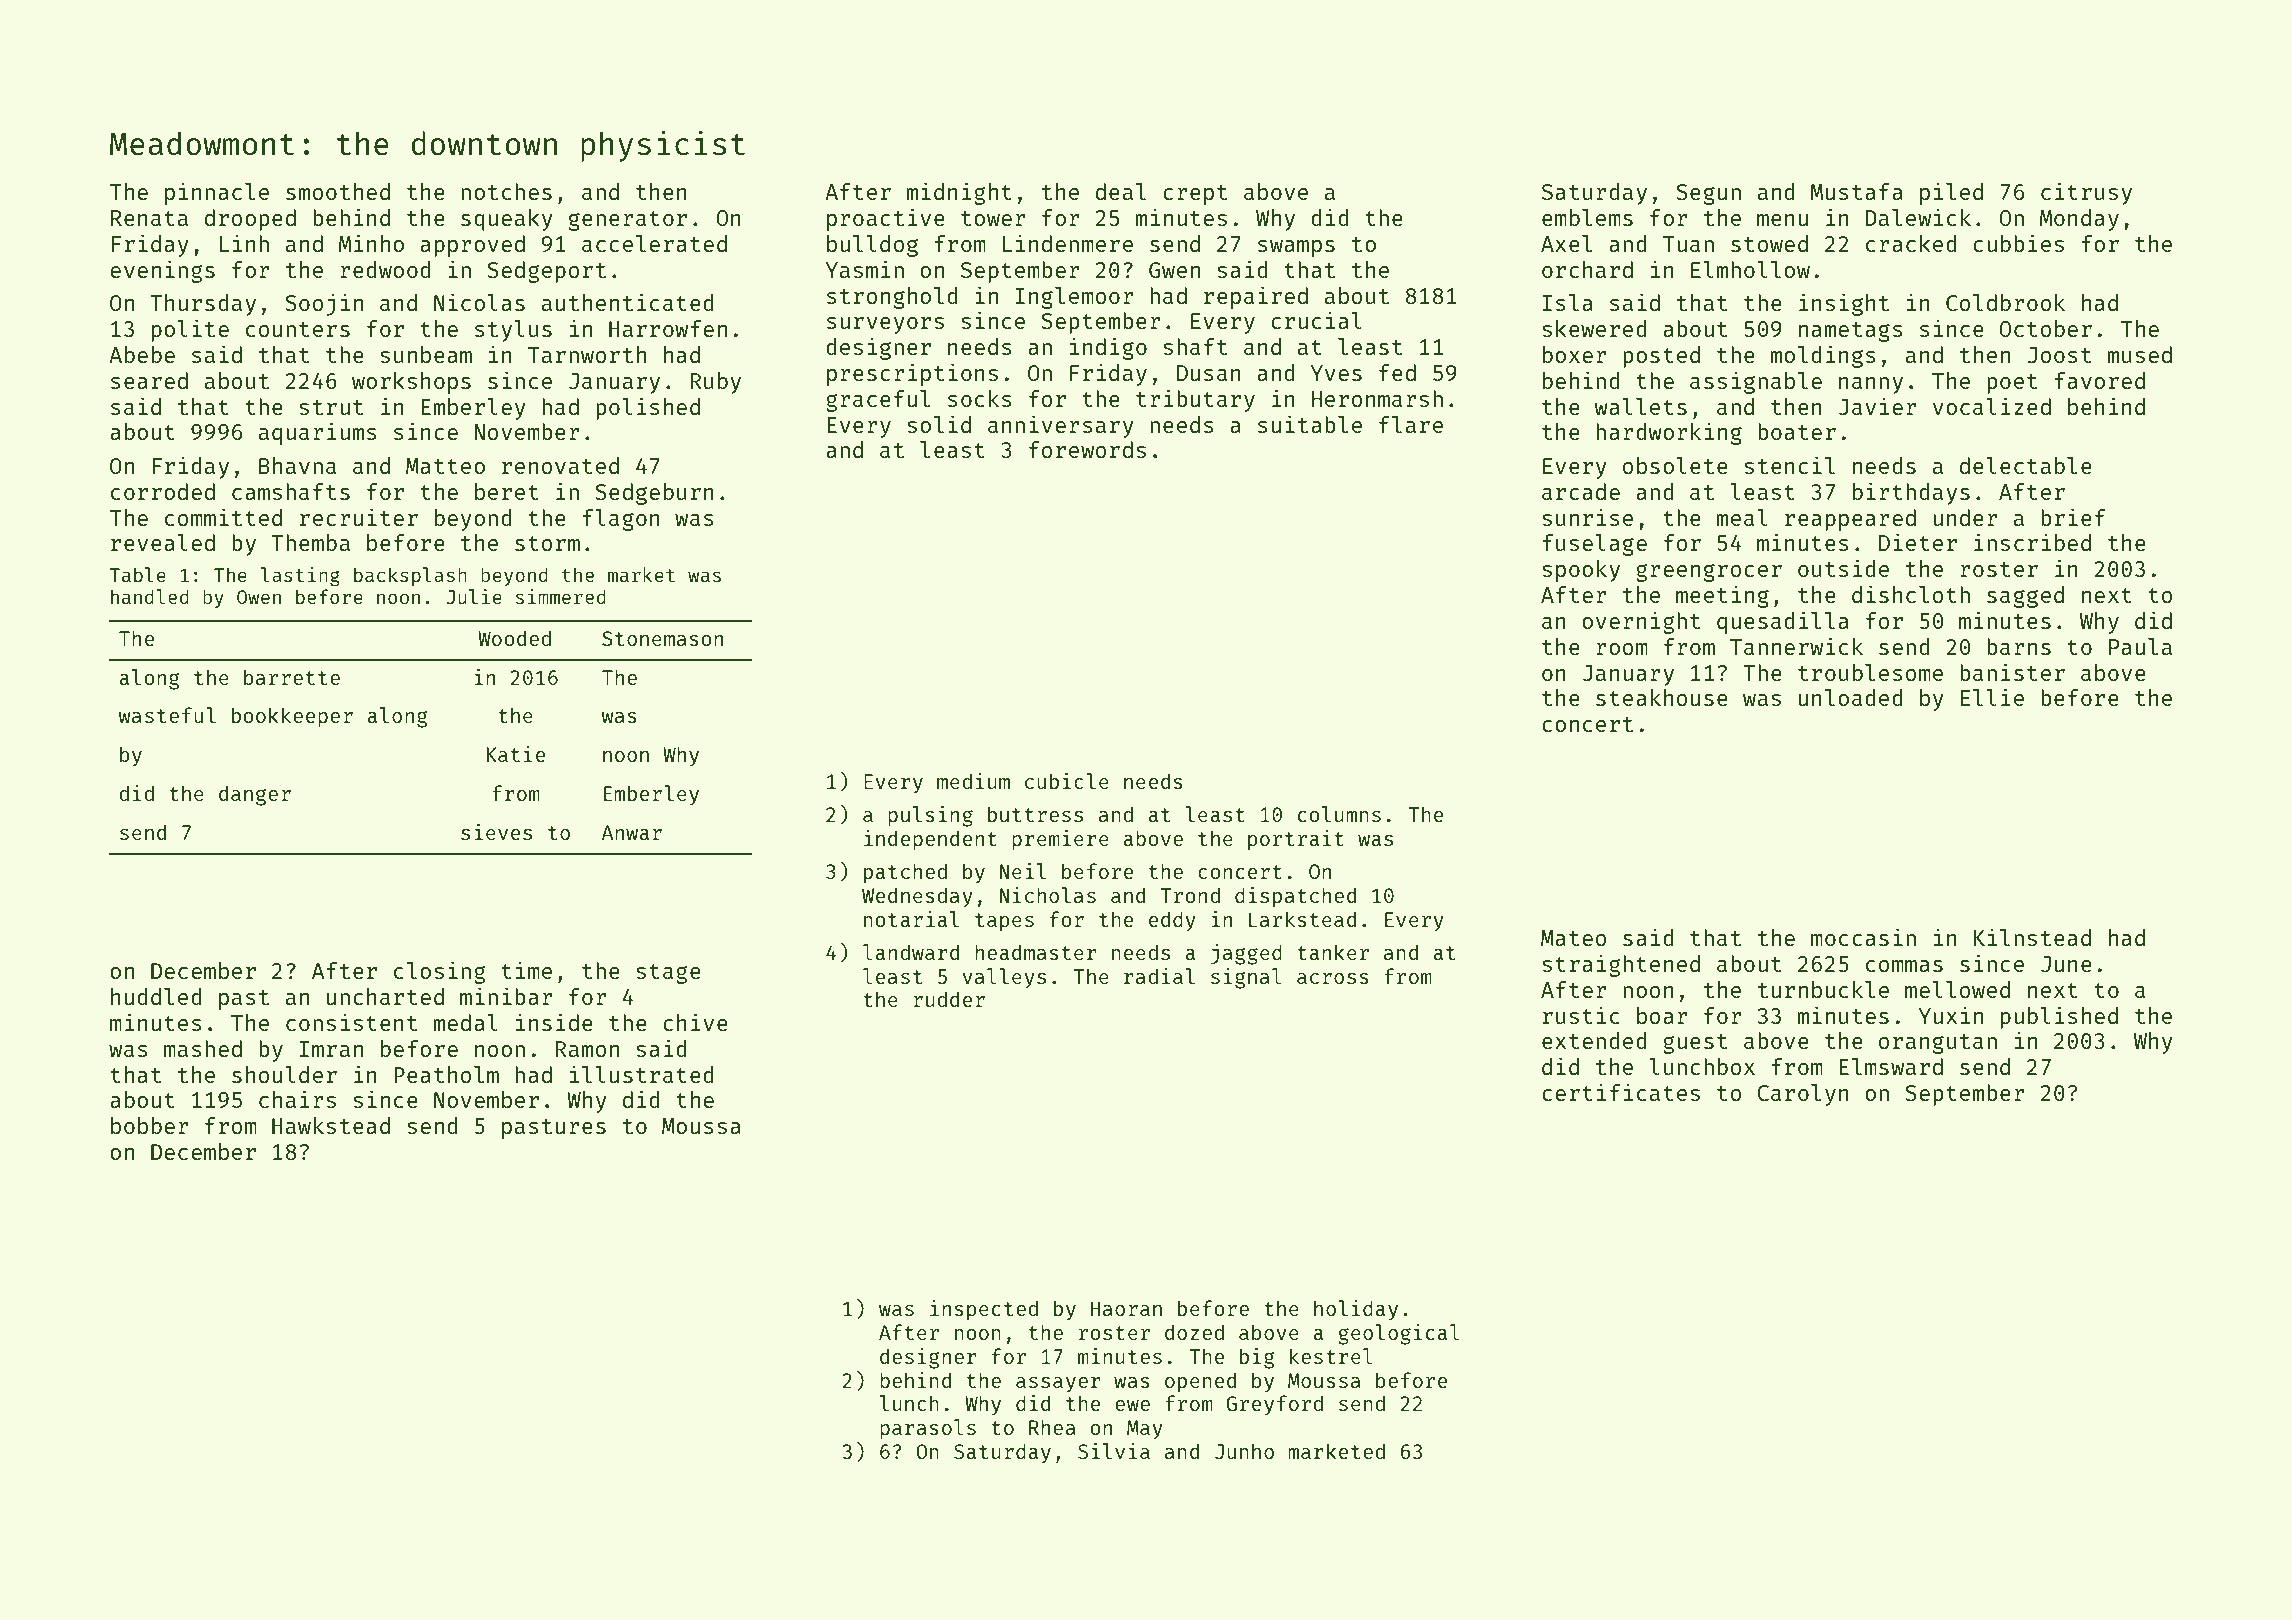  Describe the element at coordinates (1296, 248) in the screenshot. I see `swamps` at that location.
